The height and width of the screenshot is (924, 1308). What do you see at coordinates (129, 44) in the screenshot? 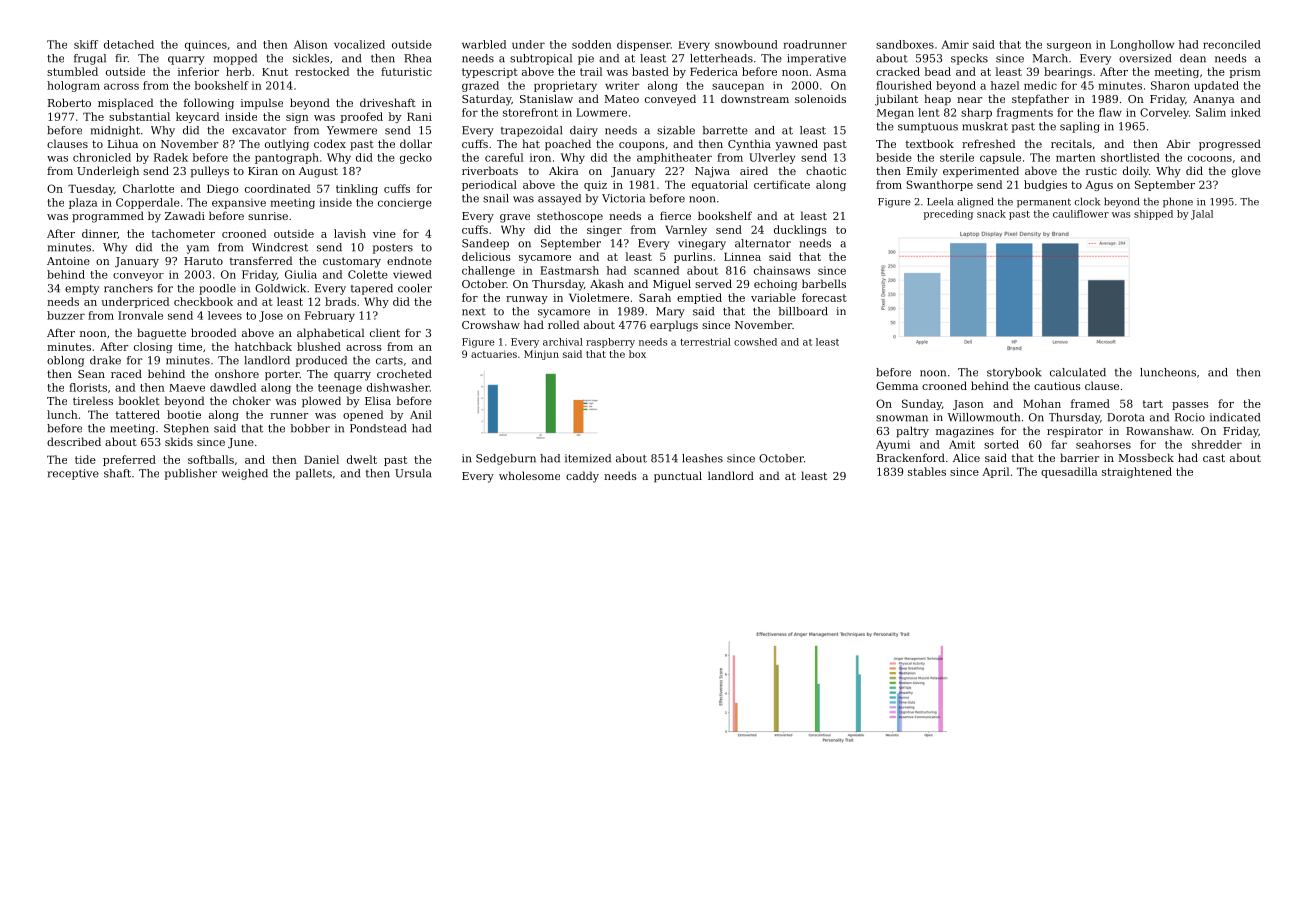
I see `detached` at bounding box center [129, 44].
